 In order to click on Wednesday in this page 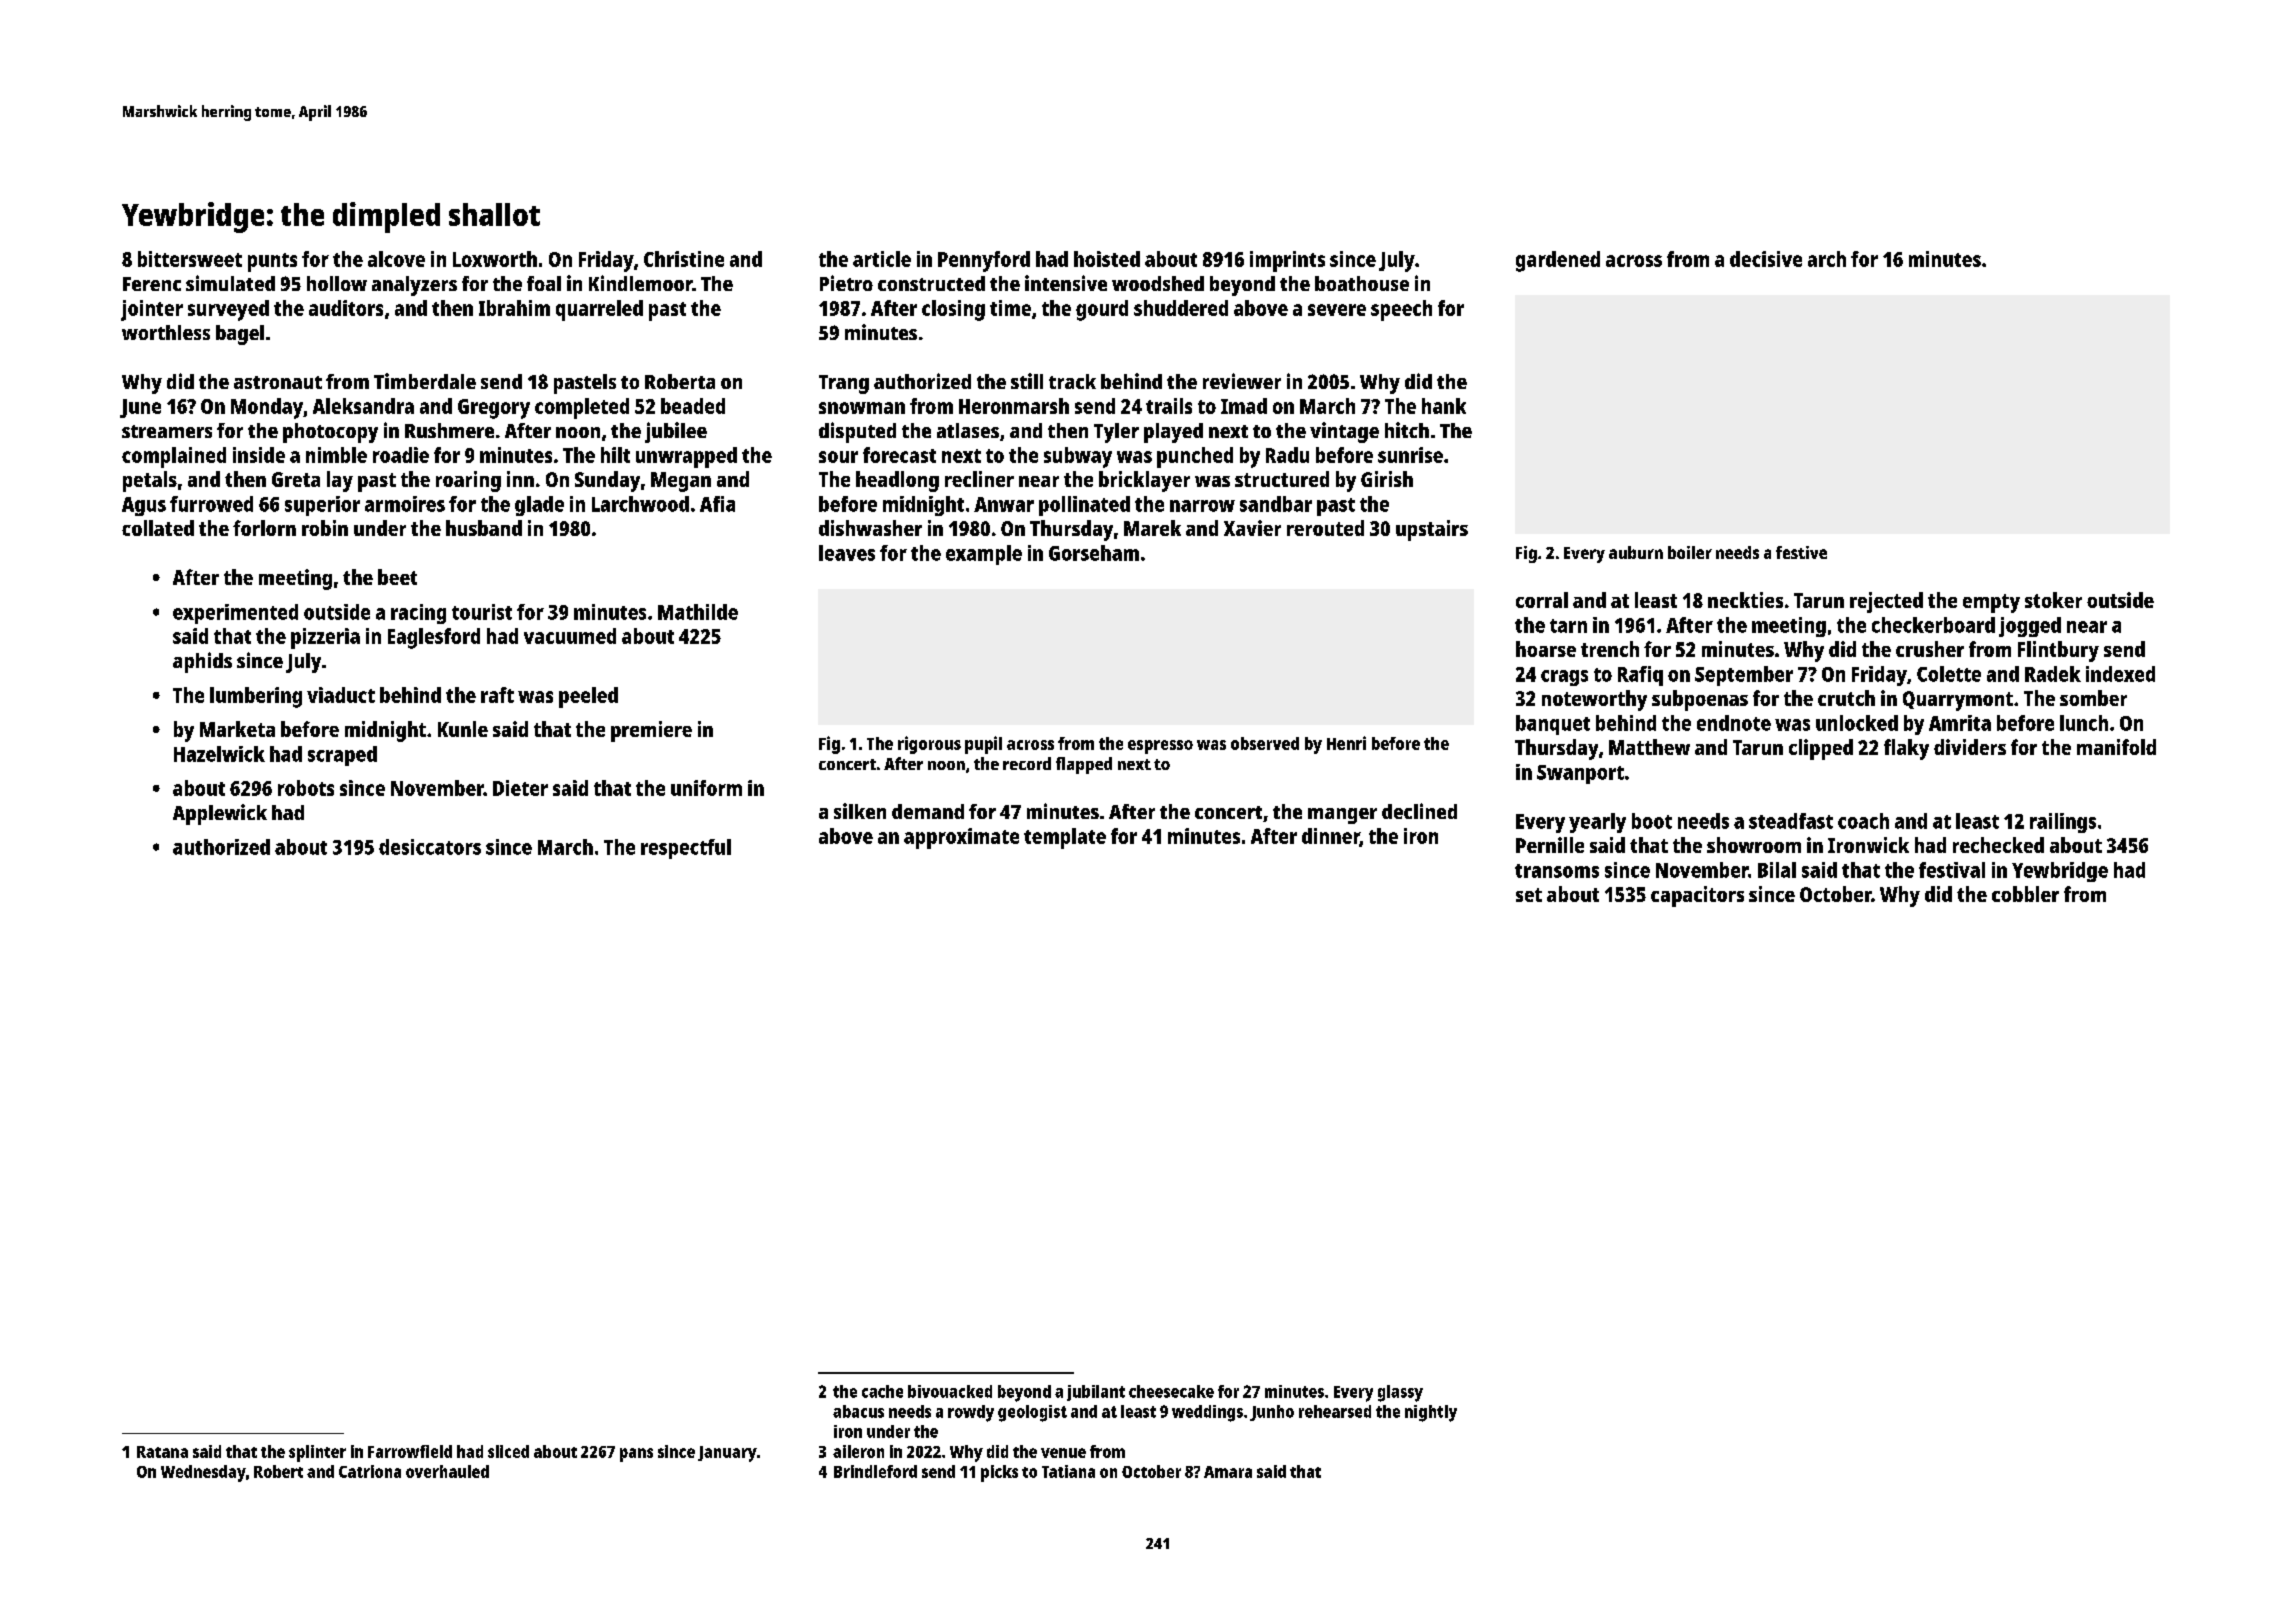, I will do `click(203, 1473)`.
